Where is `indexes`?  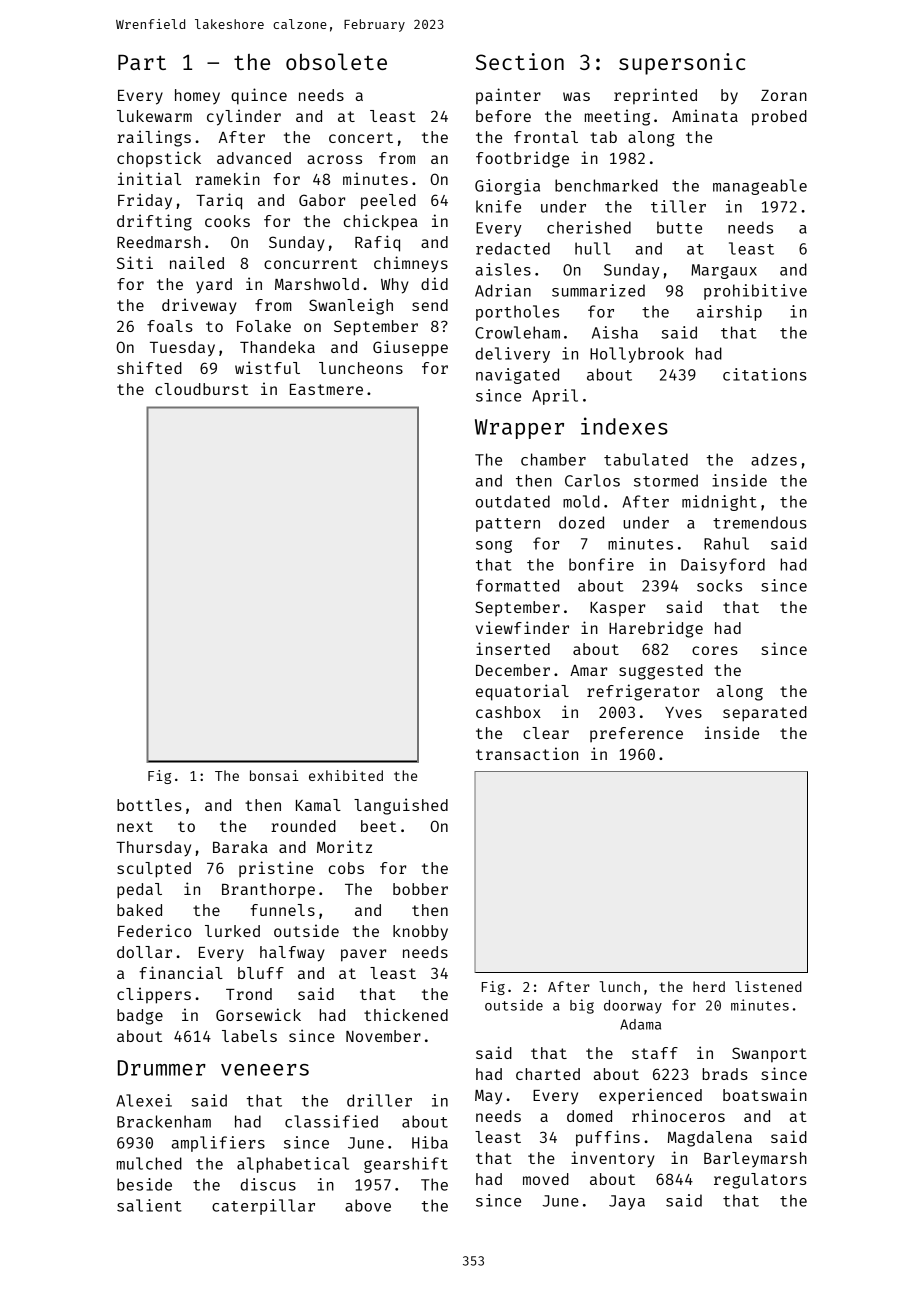 indexes is located at coordinates (624, 426).
